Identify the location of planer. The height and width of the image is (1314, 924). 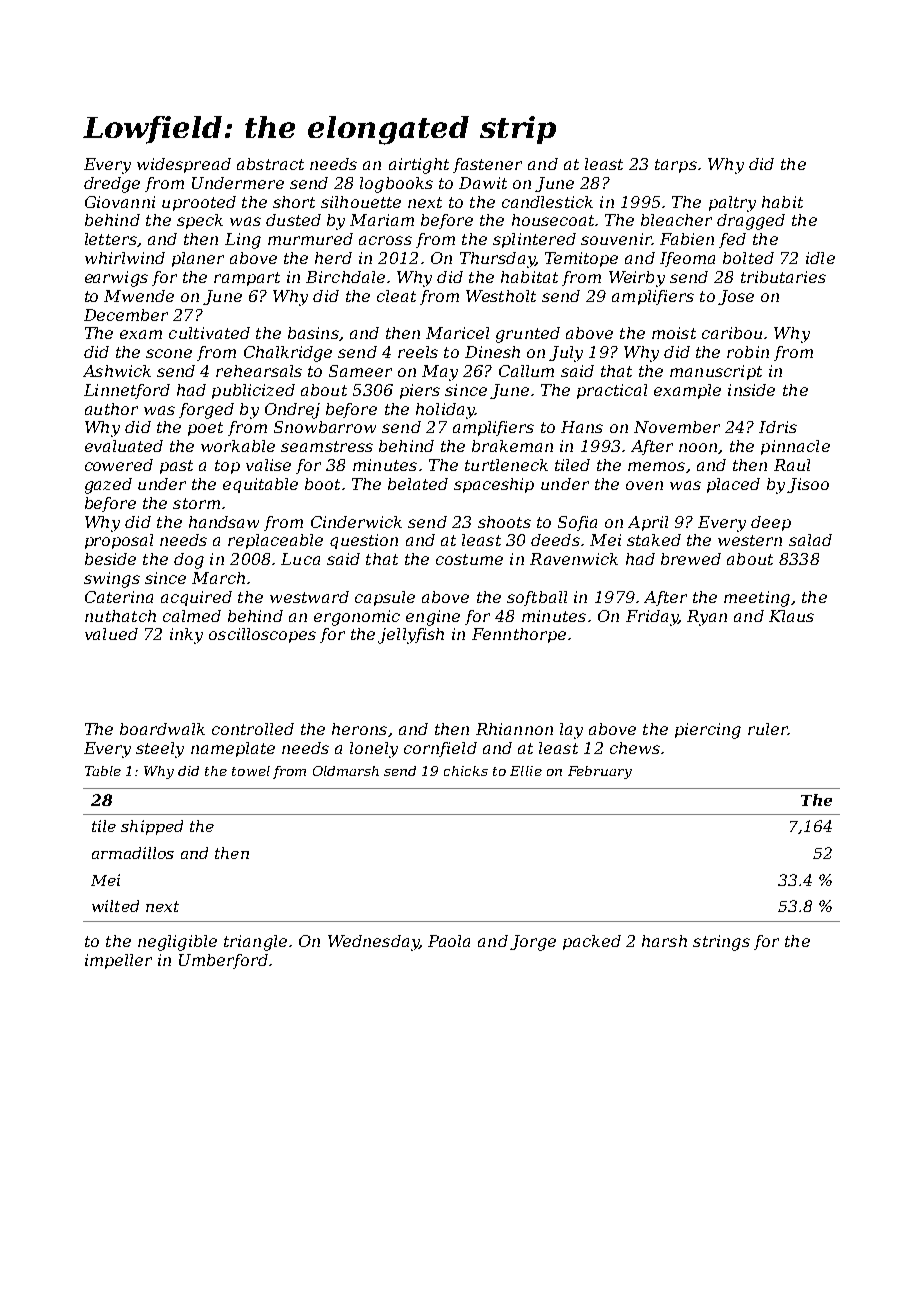
(198, 259).
